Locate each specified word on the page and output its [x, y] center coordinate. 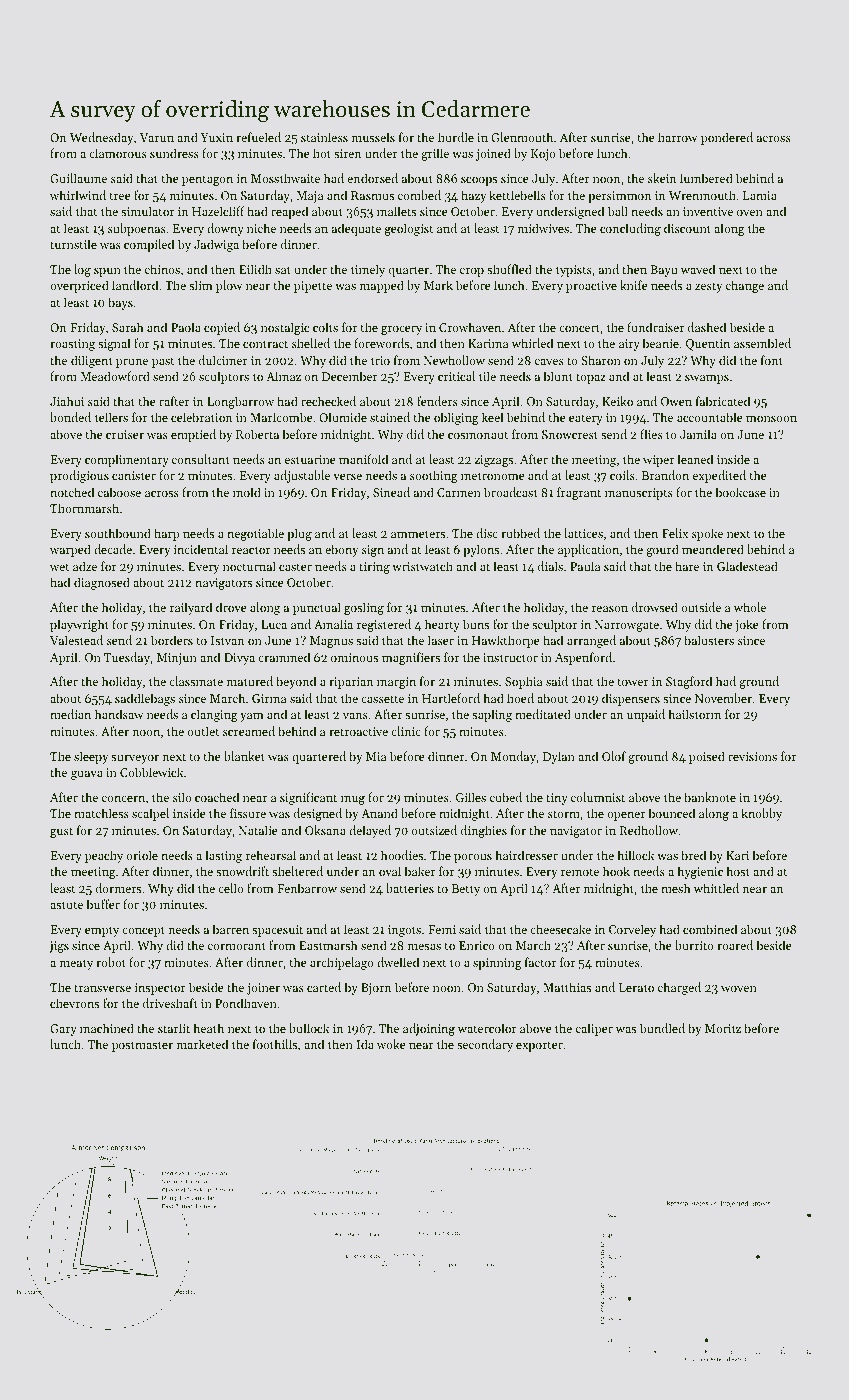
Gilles [471, 797]
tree [120, 196]
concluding [630, 229]
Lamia [760, 195]
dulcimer [223, 360]
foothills [275, 1044]
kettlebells [517, 195]
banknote [710, 797]
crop [472, 272]
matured [250, 681]
